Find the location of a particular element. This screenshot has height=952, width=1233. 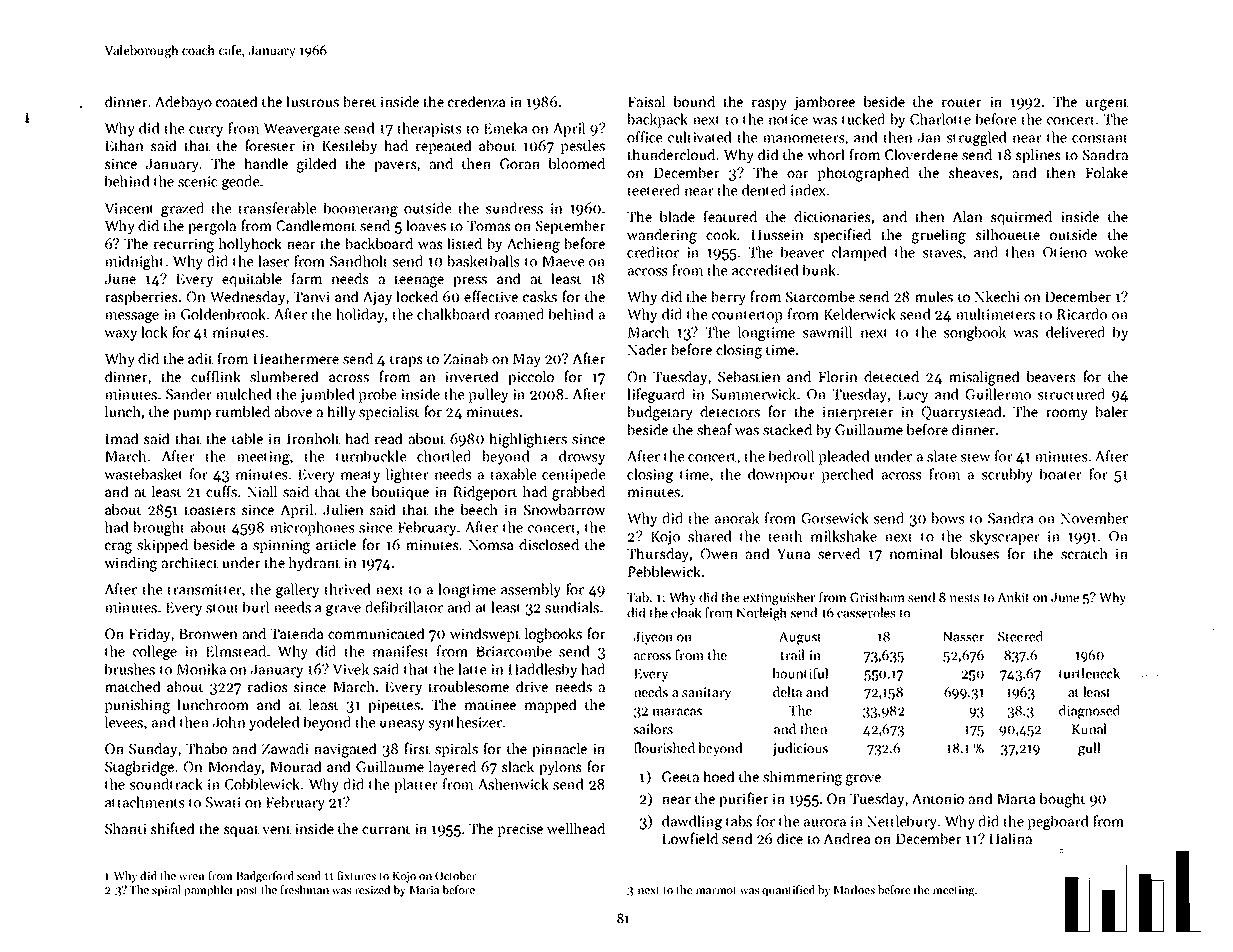

scratch is located at coordinates (1084, 553).
